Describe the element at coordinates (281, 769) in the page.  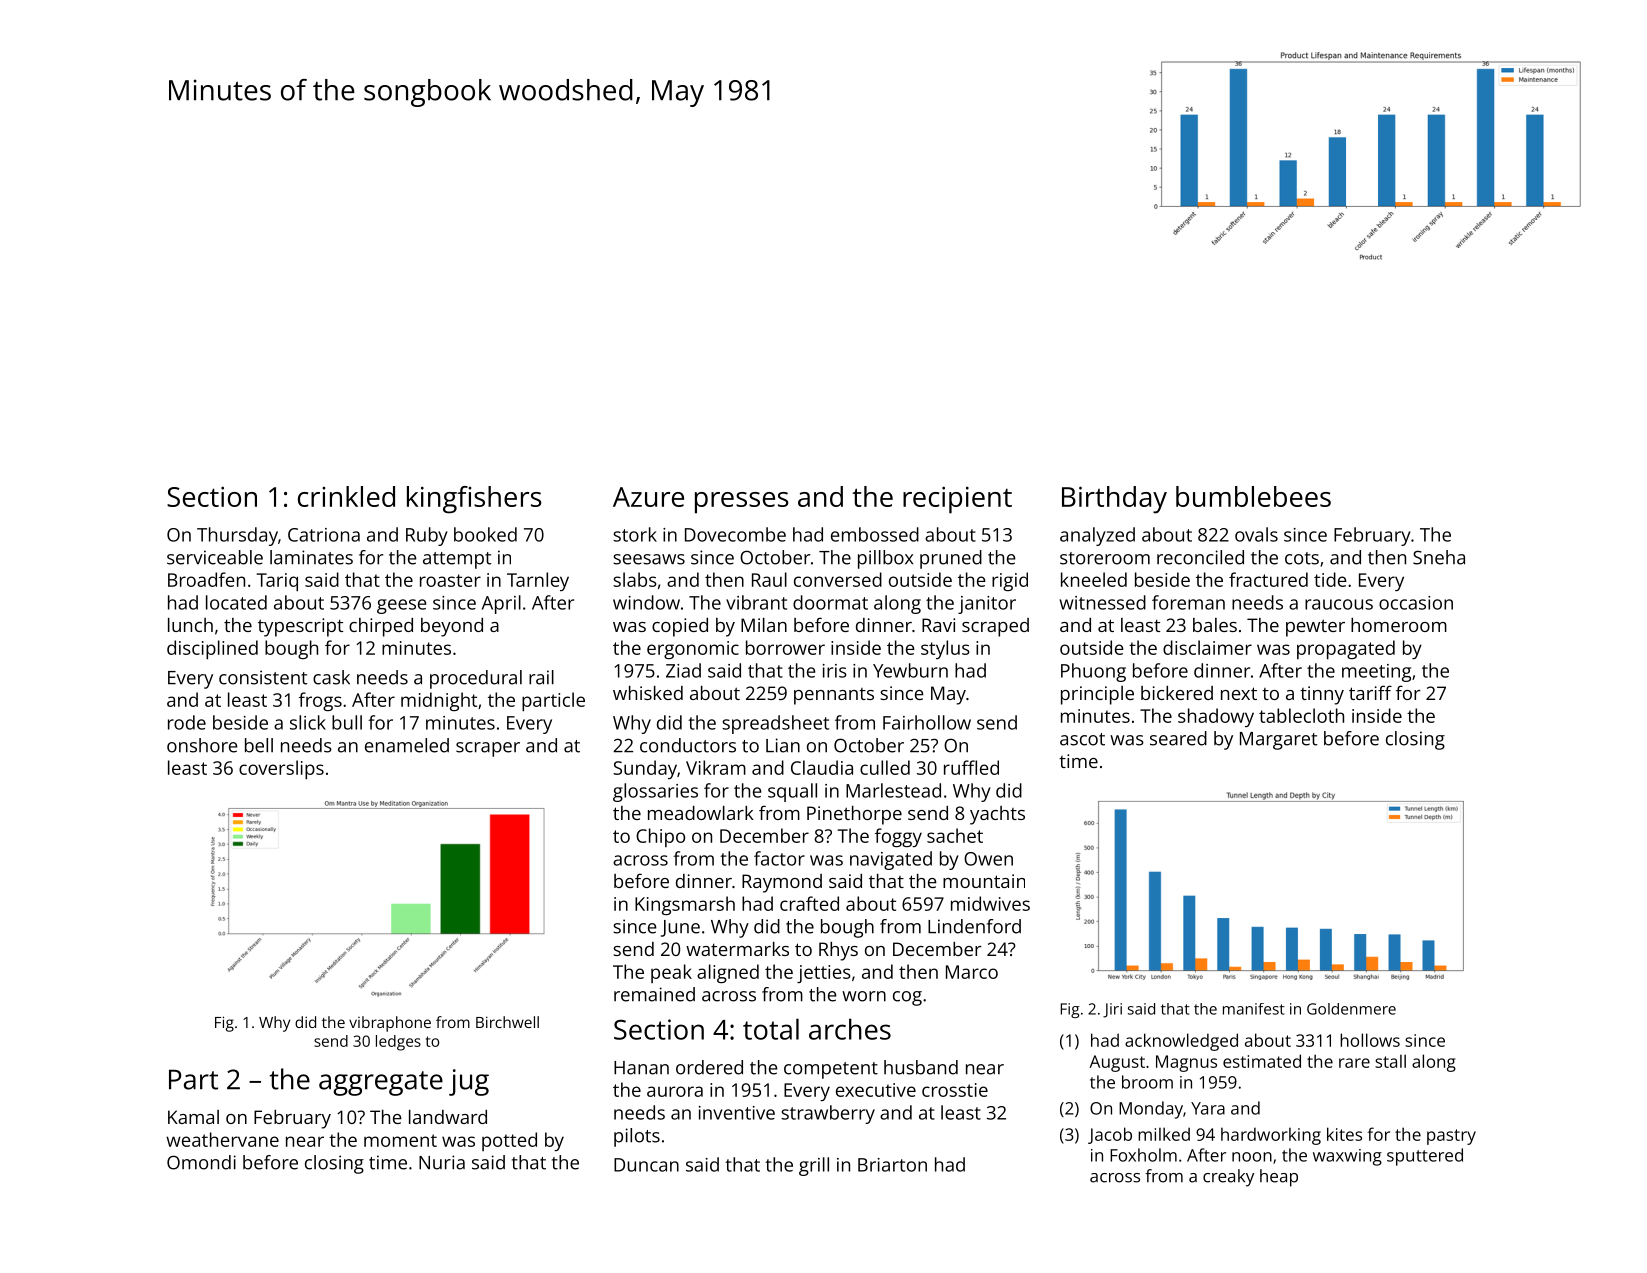
I see `coverslips` at that location.
